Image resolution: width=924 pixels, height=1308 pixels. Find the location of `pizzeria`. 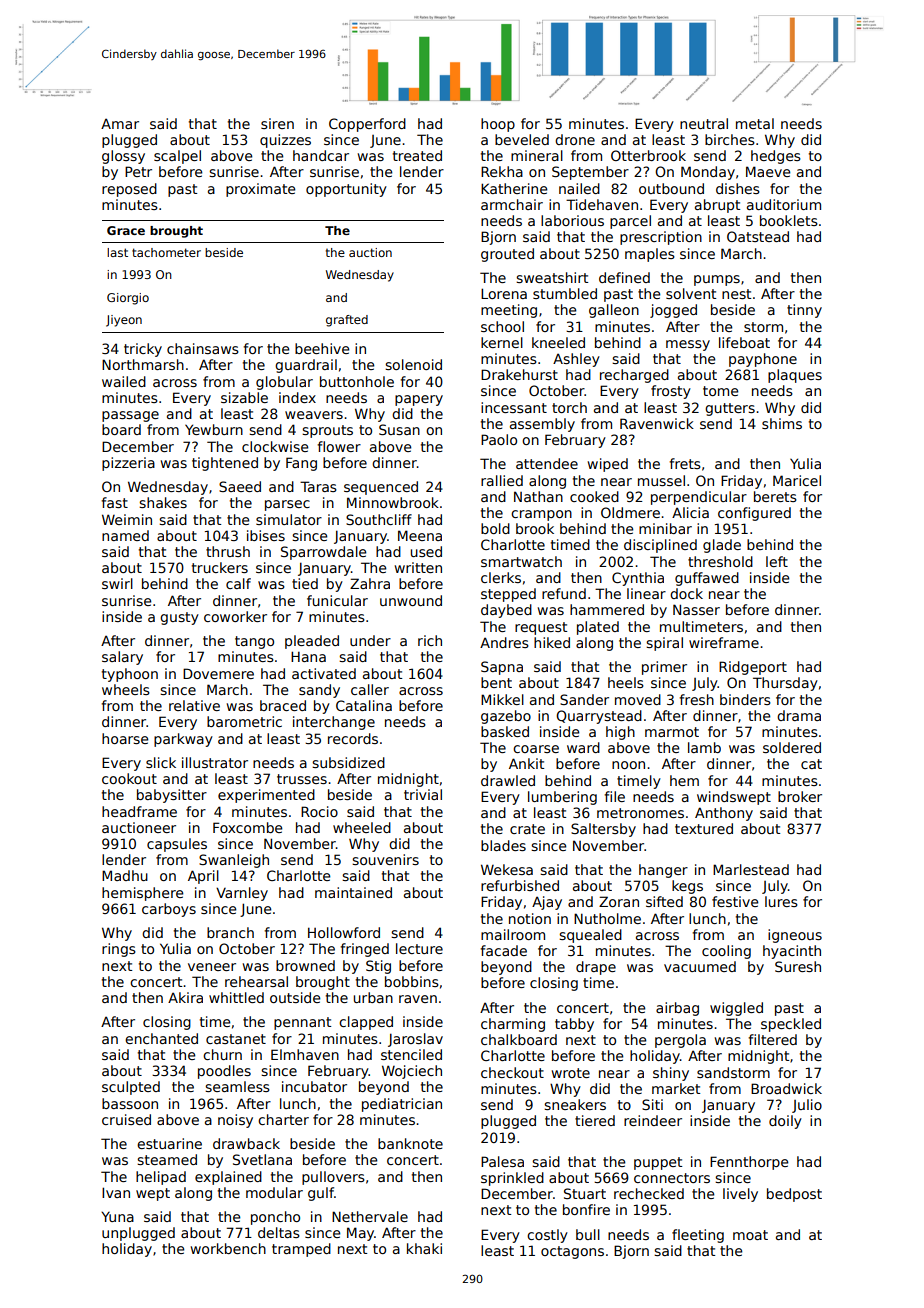

pizzeria is located at coordinates (128, 464).
